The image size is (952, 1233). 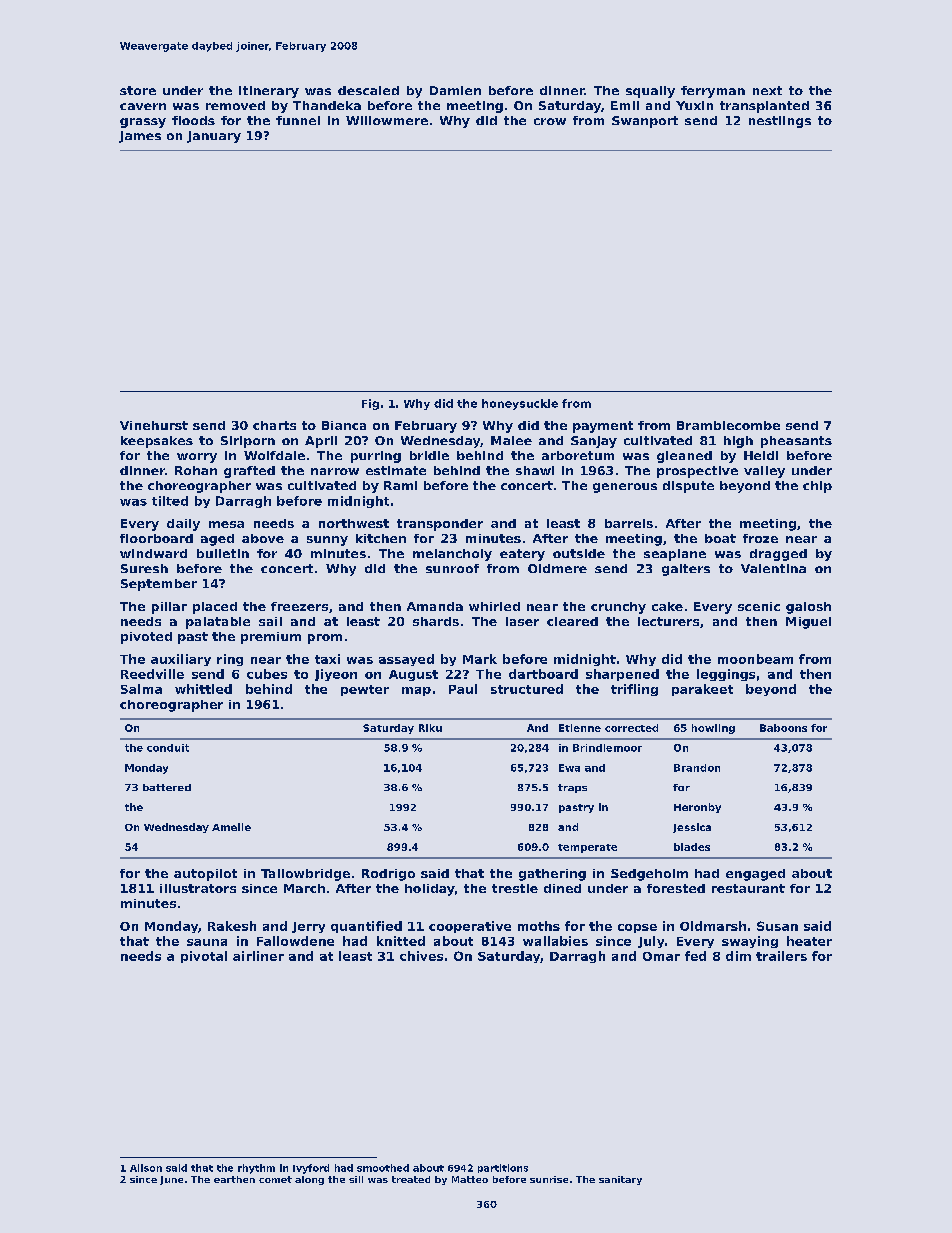 I want to click on comet, so click(x=275, y=1179).
